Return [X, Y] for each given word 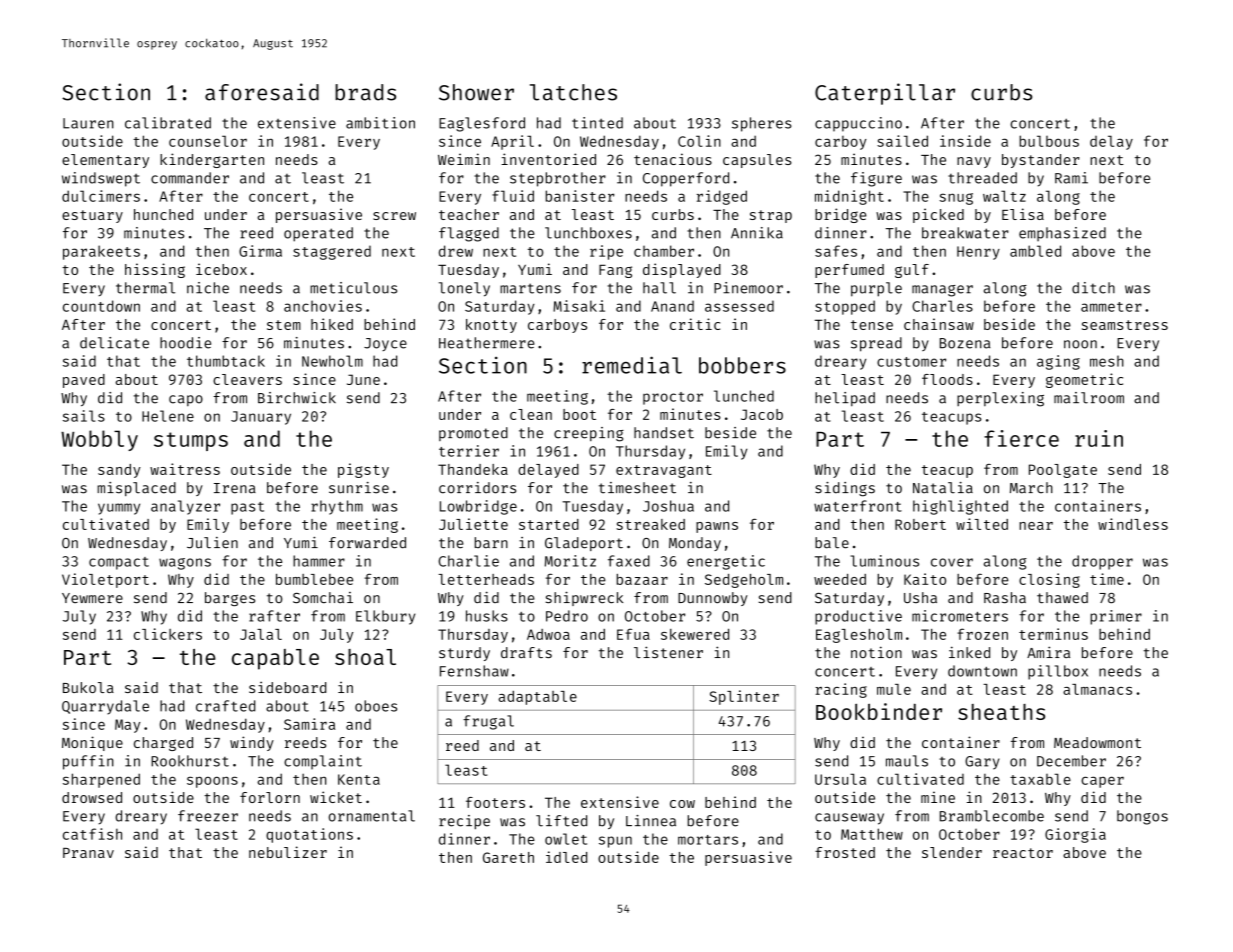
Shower [476, 92]
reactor [1023, 853]
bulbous [1049, 141]
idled [566, 857]
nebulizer [288, 852]
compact [119, 563]
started [549, 524]
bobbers [742, 365]
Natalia [943, 488]
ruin [1099, 438]
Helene [168, 416]
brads [365, 92]
